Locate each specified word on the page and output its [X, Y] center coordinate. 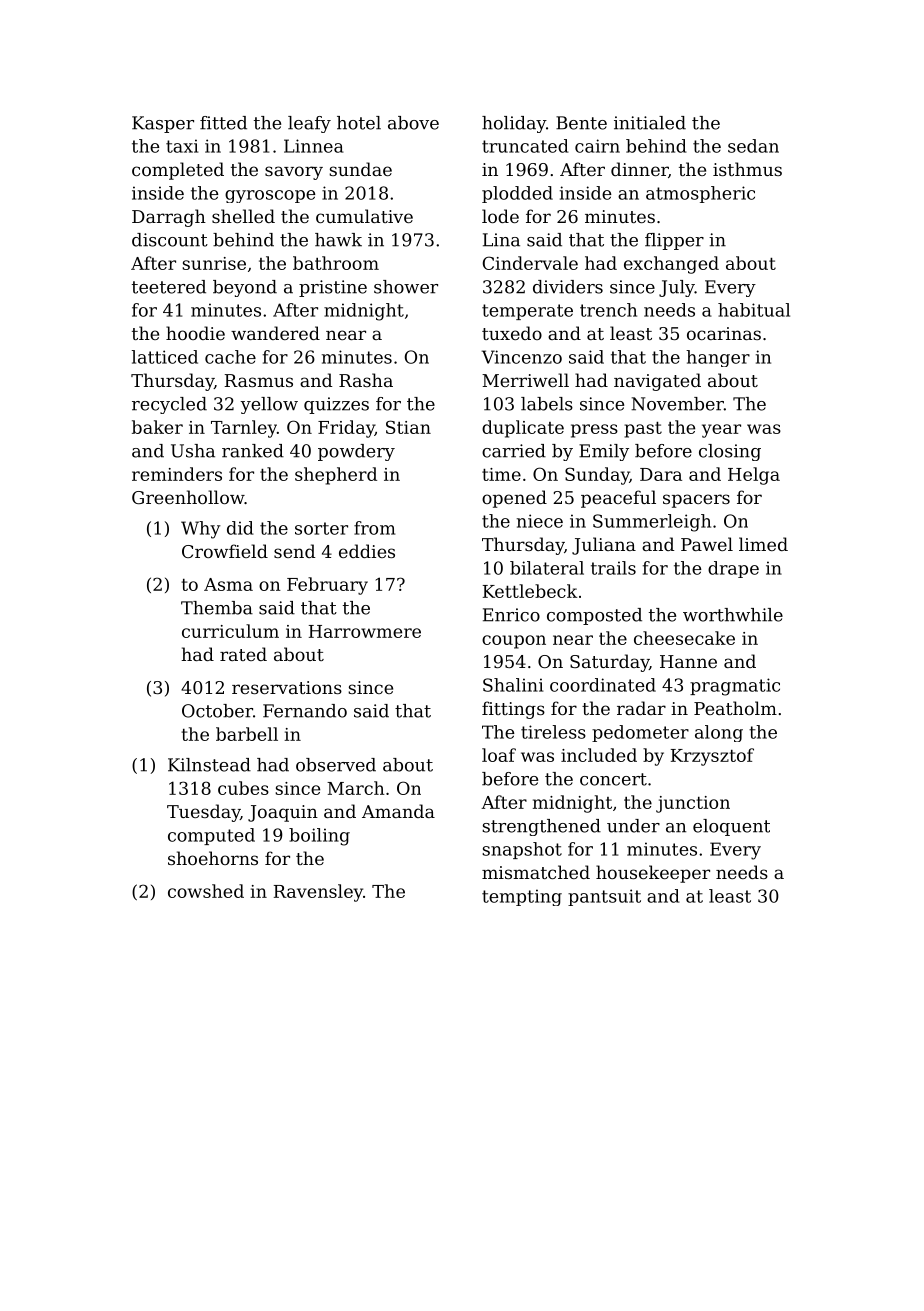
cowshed [206, 891]
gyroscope [270, 196]
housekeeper [653, 874]
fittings [513, 710]
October [217, 711]
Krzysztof [712, 757]
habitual [754, 310]
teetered [169, 287]
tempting [522, 897]
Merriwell [525, 380]
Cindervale [530, 263]
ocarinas [724, 333]
